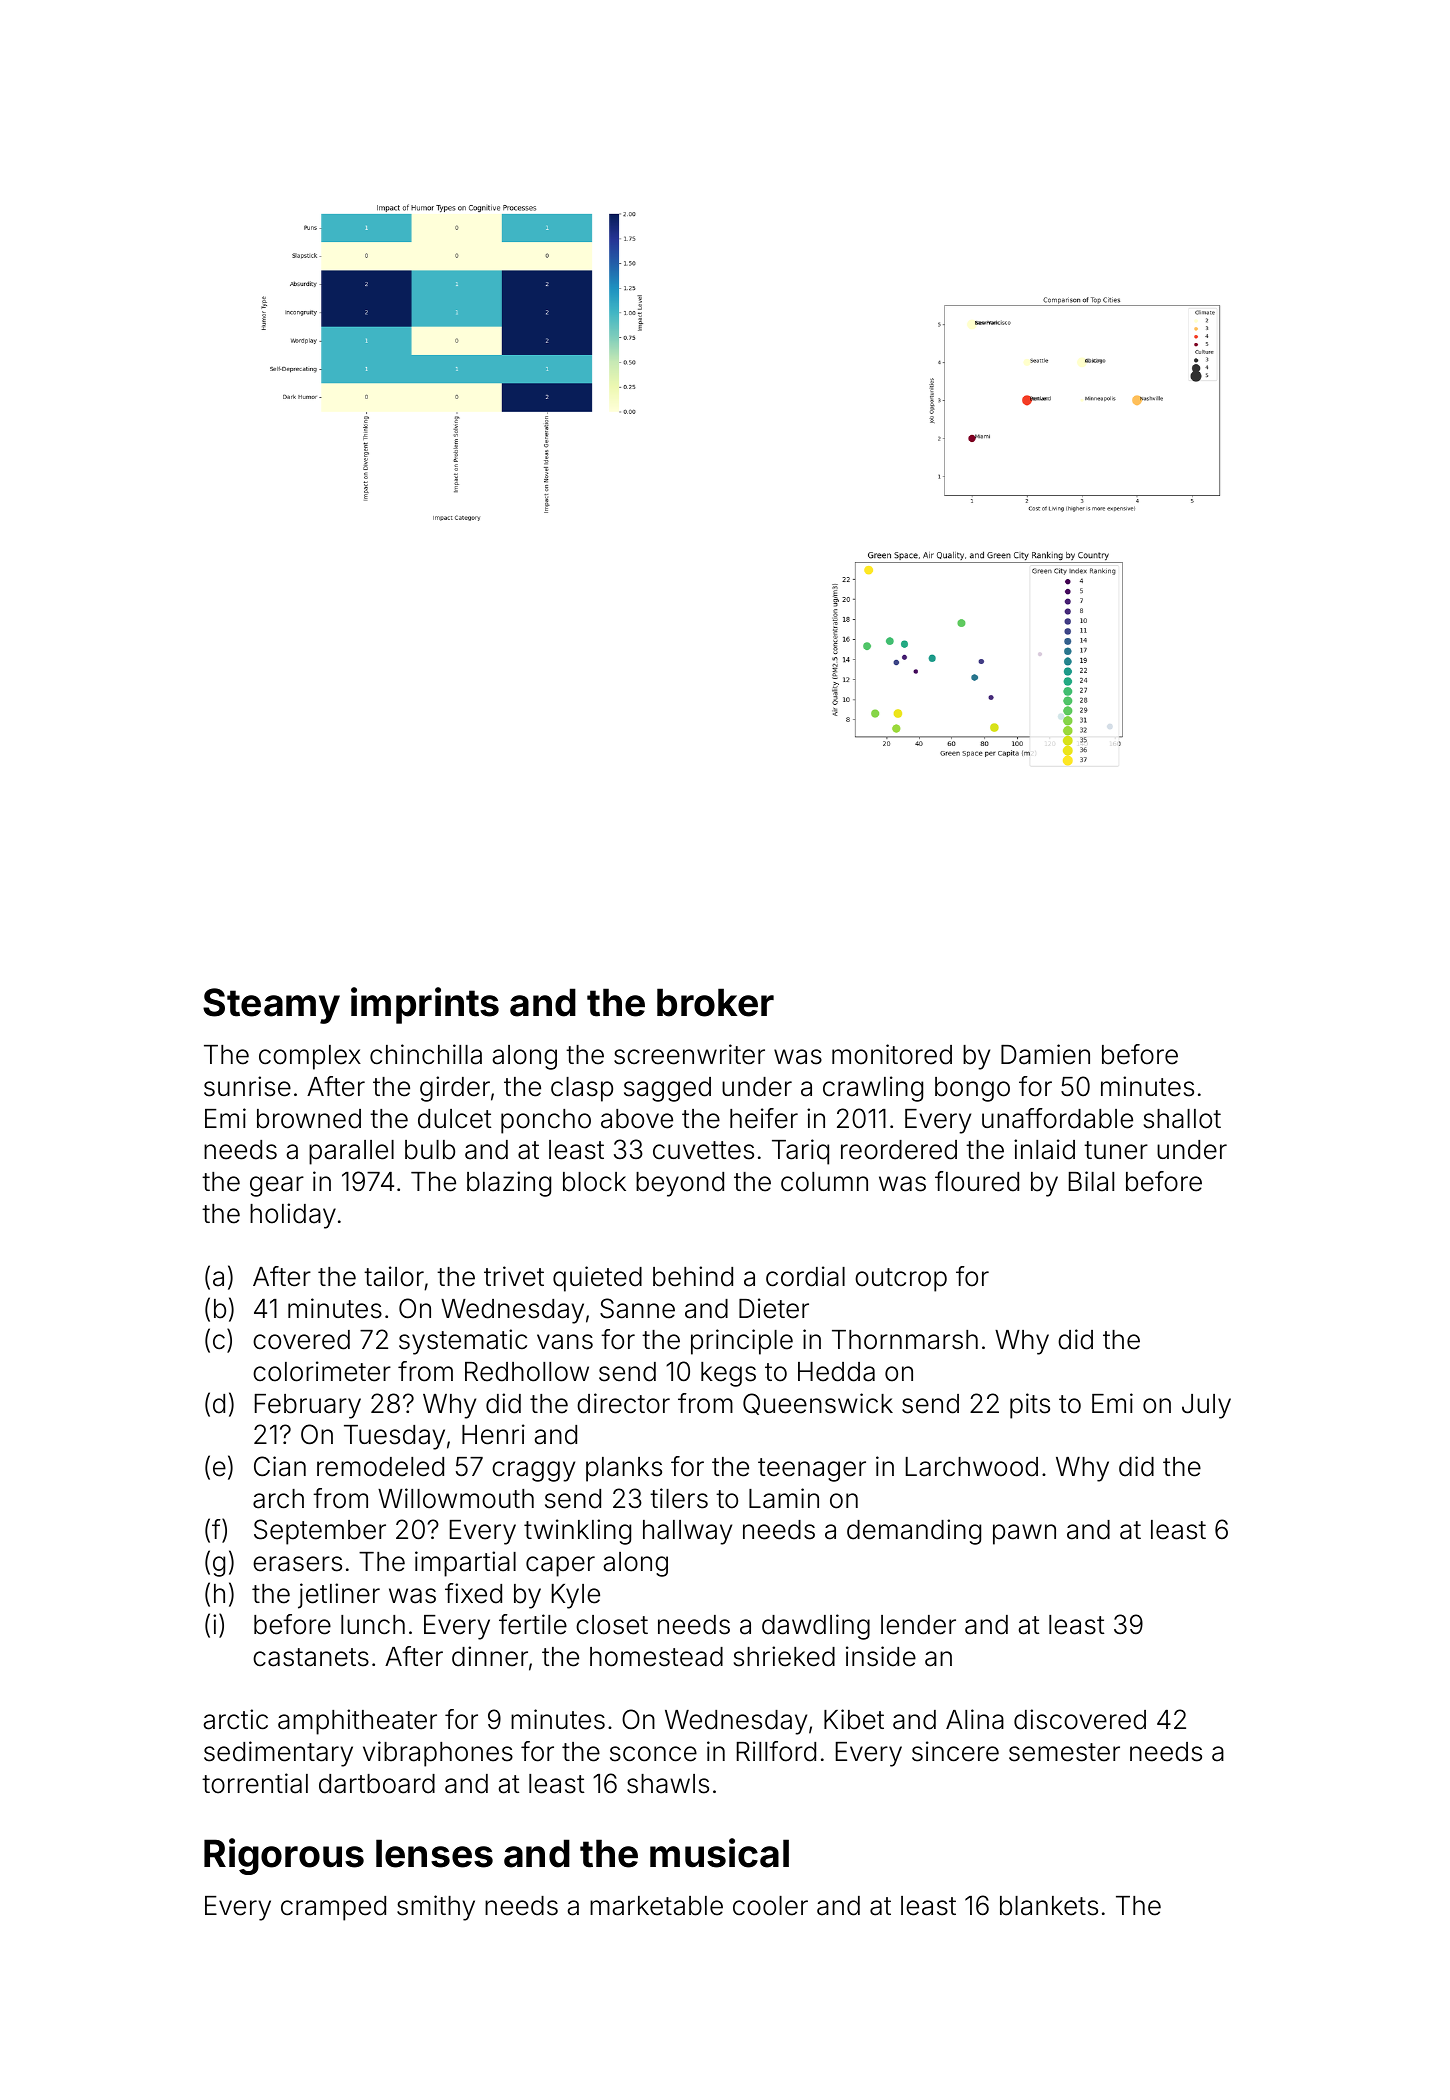  What do you see at coordinates (1182, 1119) in the document?
I see `shallot` at bounding box center [1182, 1119].
